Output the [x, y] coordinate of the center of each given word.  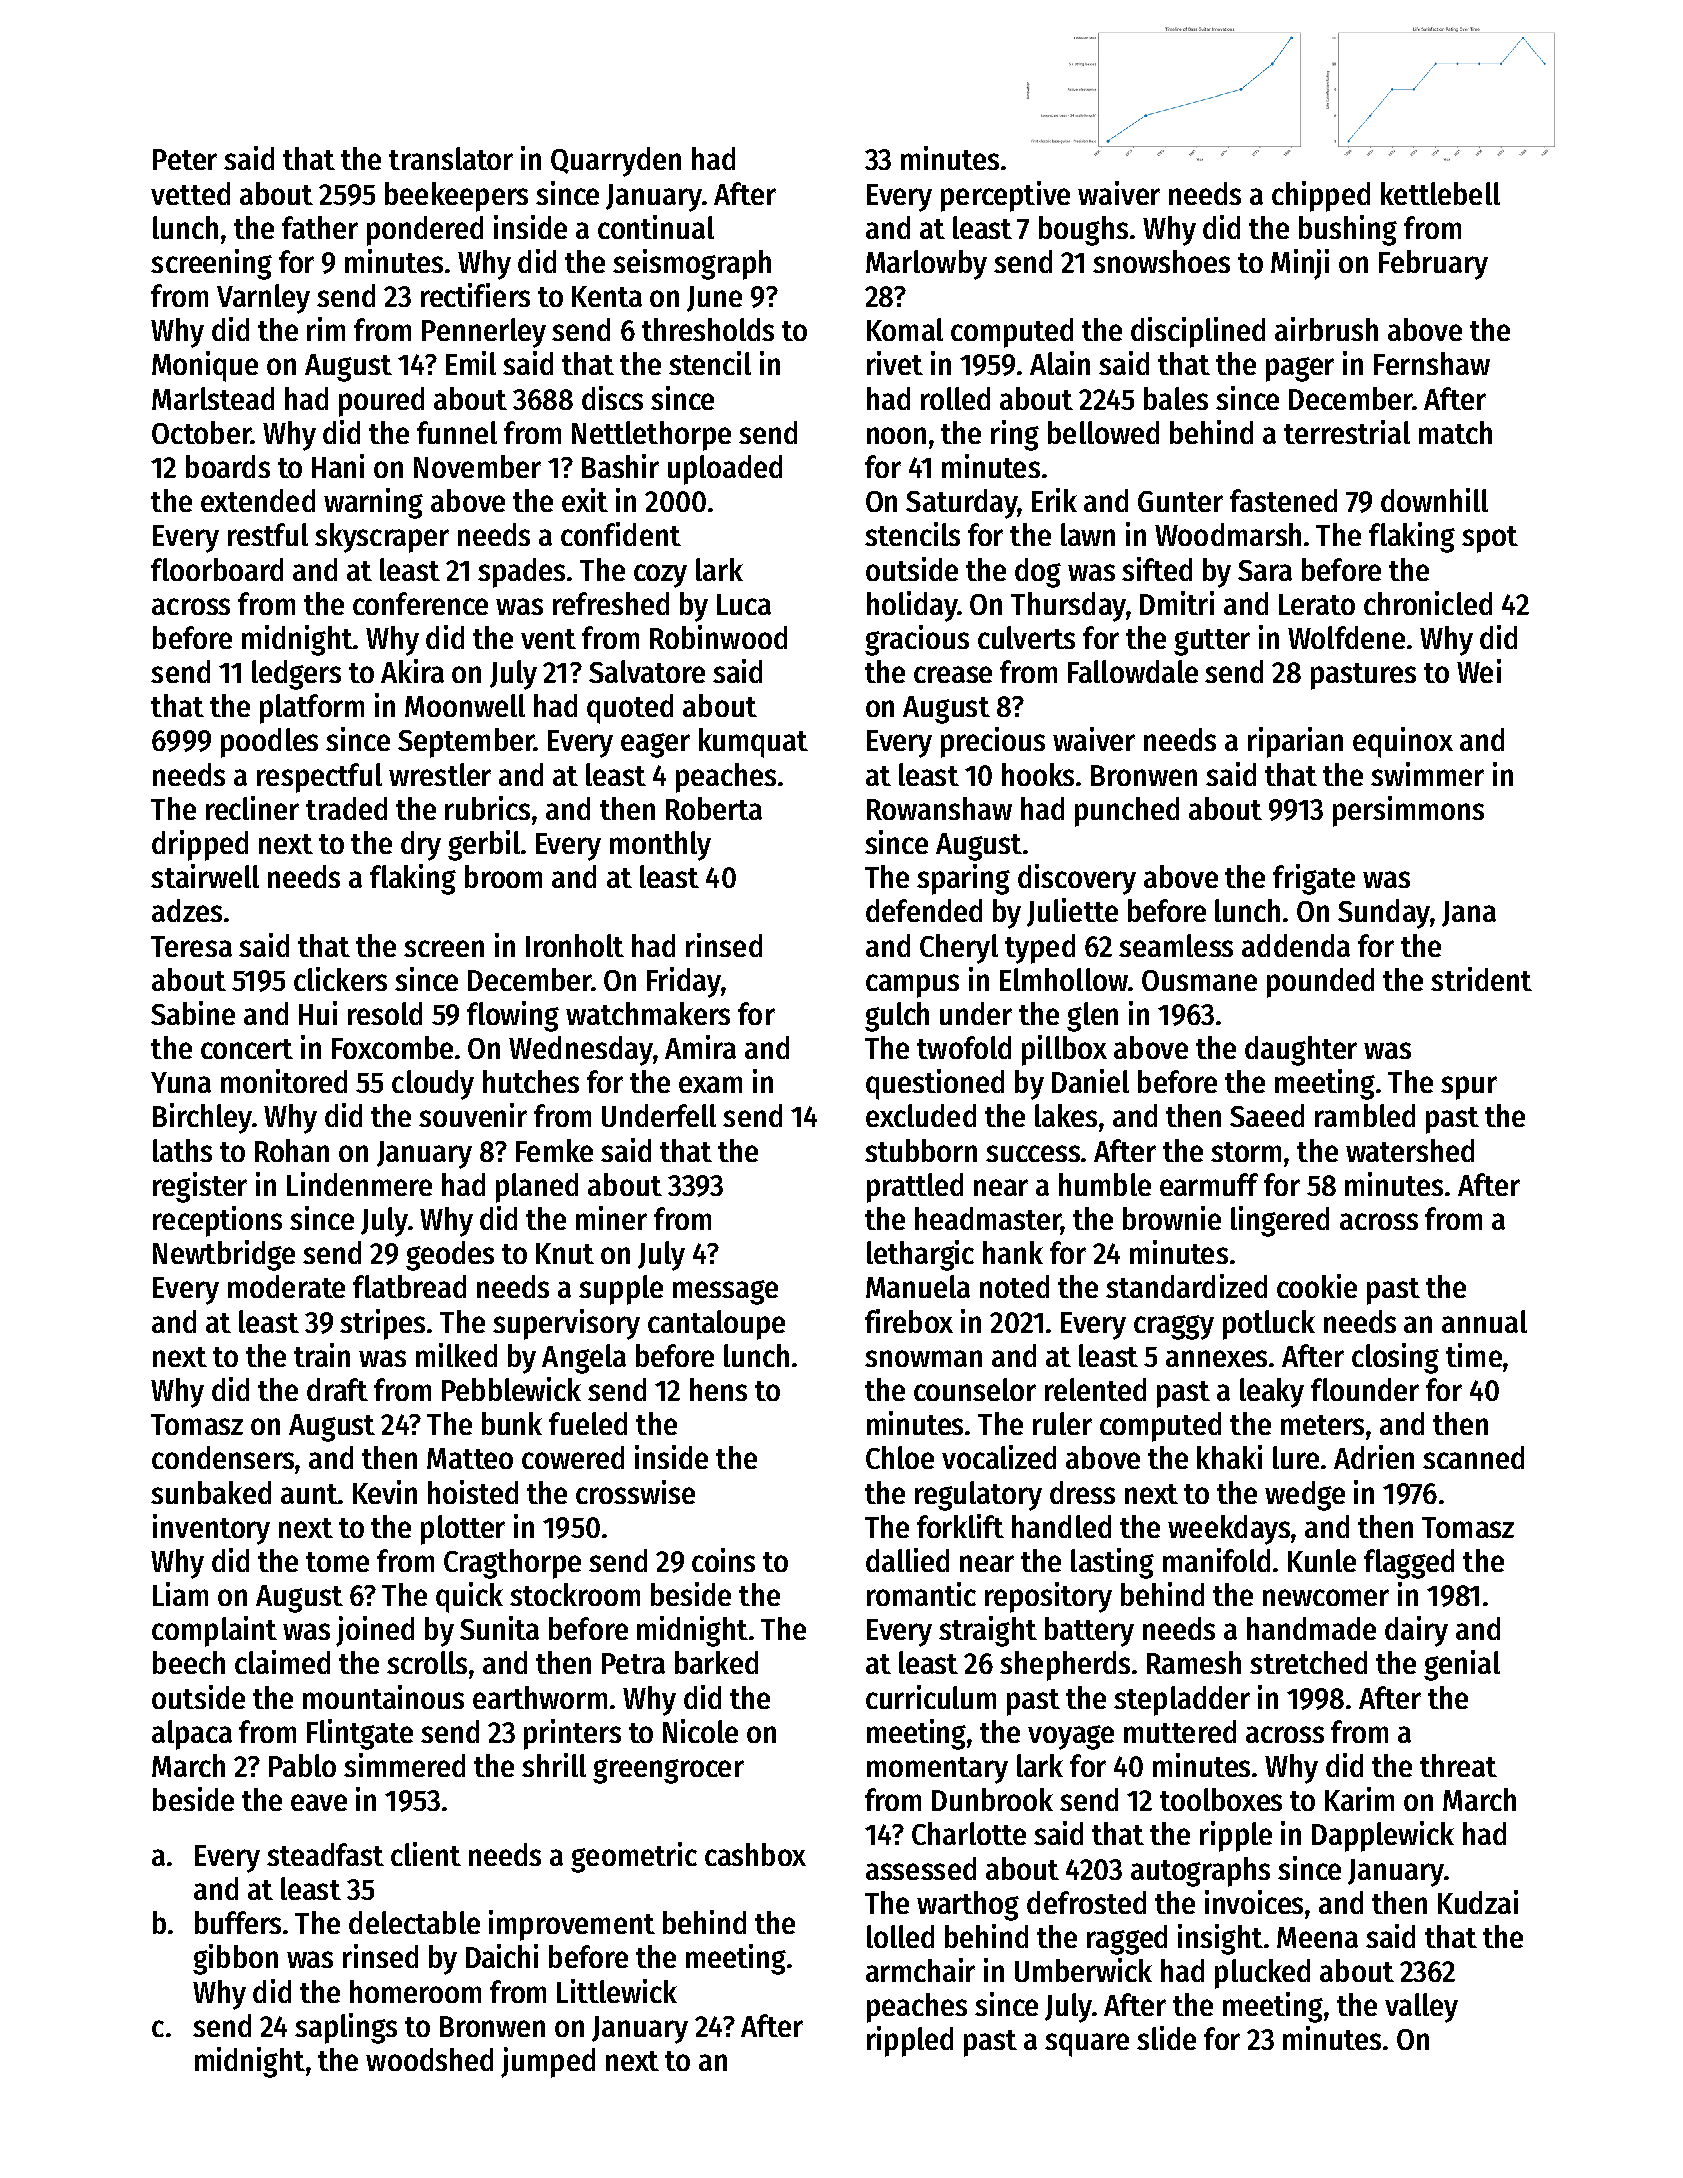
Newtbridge [224, 1255]
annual [1484, 1321]
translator [451, 158]
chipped [1321, 196]
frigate [1314, 879]
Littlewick [617, 1991]
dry [421, 846]
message [725, 1292]
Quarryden [616, 162]
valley [1421, 2008]
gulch [897, 1017]
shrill [554, 1765]
